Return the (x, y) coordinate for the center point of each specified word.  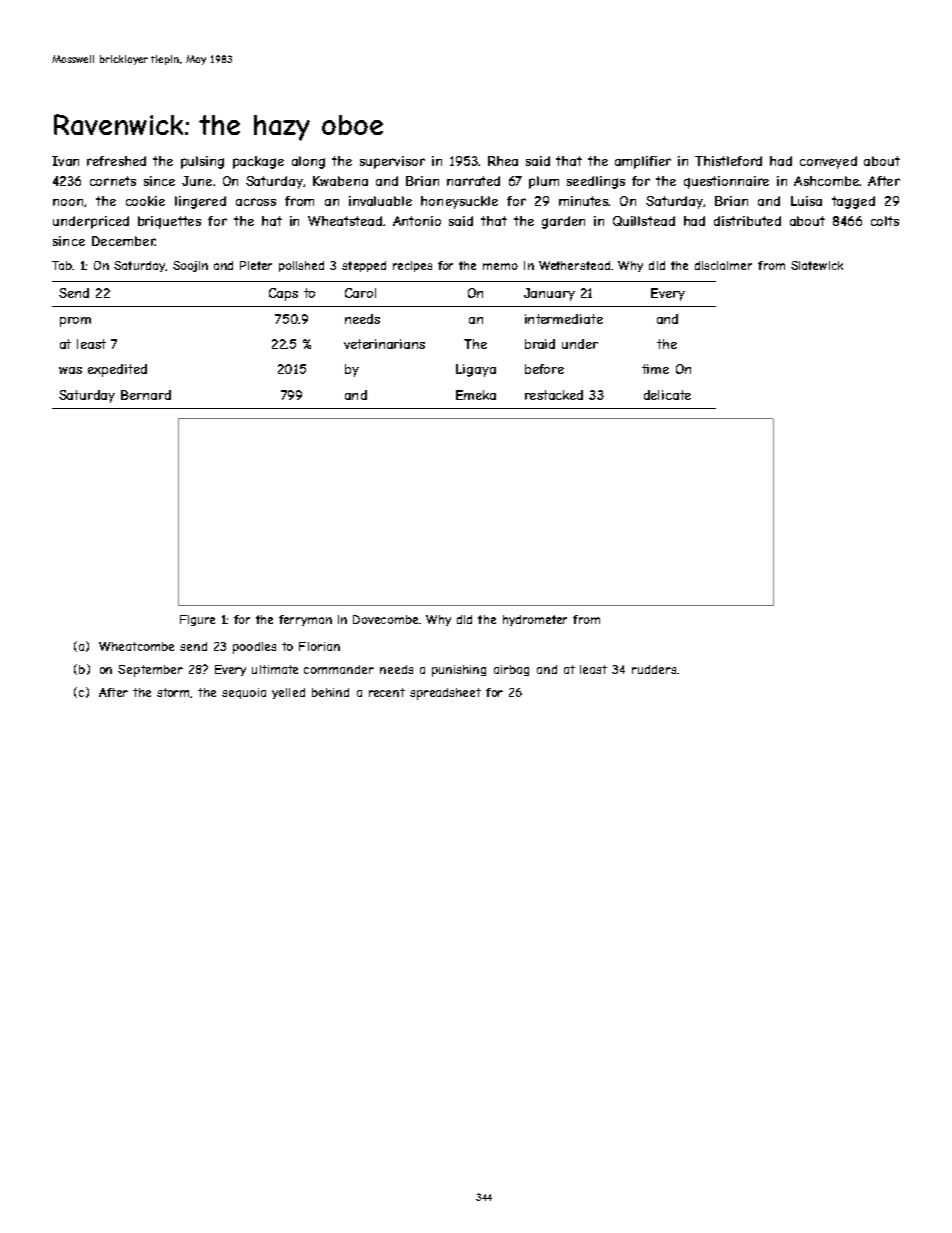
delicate (667, 395)
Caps (283, 294)
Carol (360, 293)
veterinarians (384, 344)
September (150, 671)
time (655, 369)
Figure (197, 620)
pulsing (202, 162)
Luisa (806, 201)
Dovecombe (385, 619)
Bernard (146, 395)
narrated (473, 181)
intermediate (564, 319)
